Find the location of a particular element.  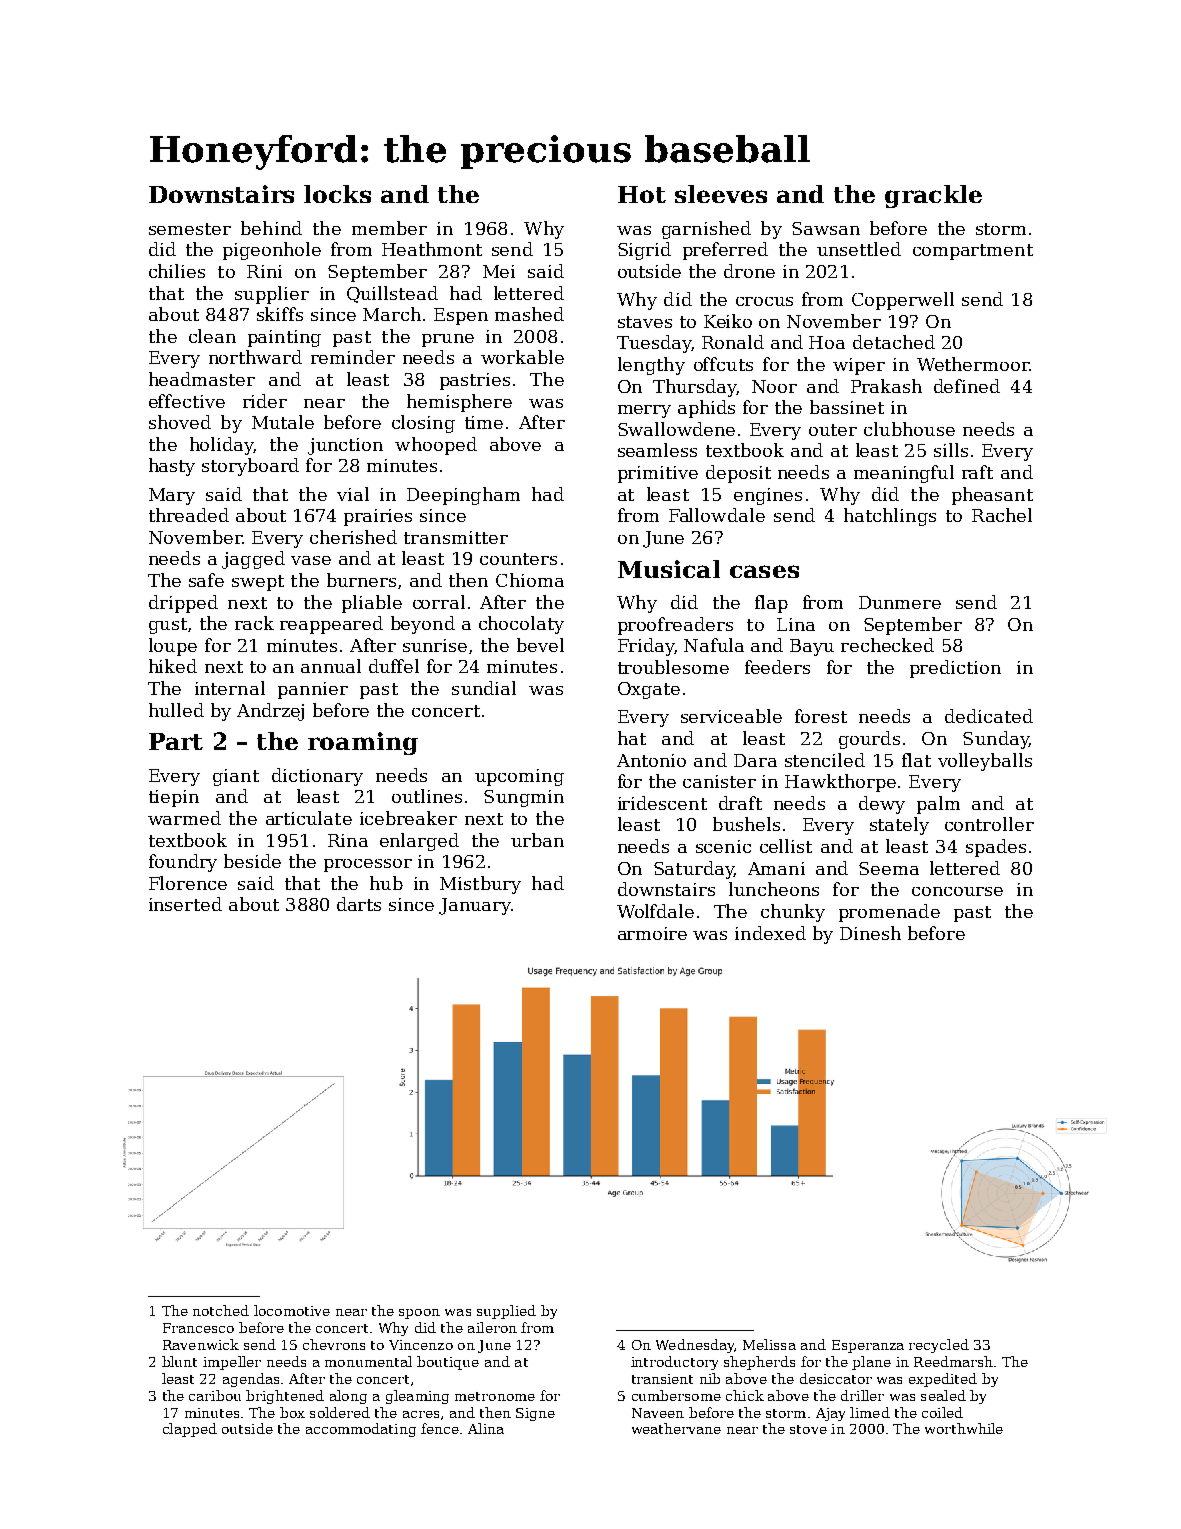

locks is located at coordinates (337, 194).
